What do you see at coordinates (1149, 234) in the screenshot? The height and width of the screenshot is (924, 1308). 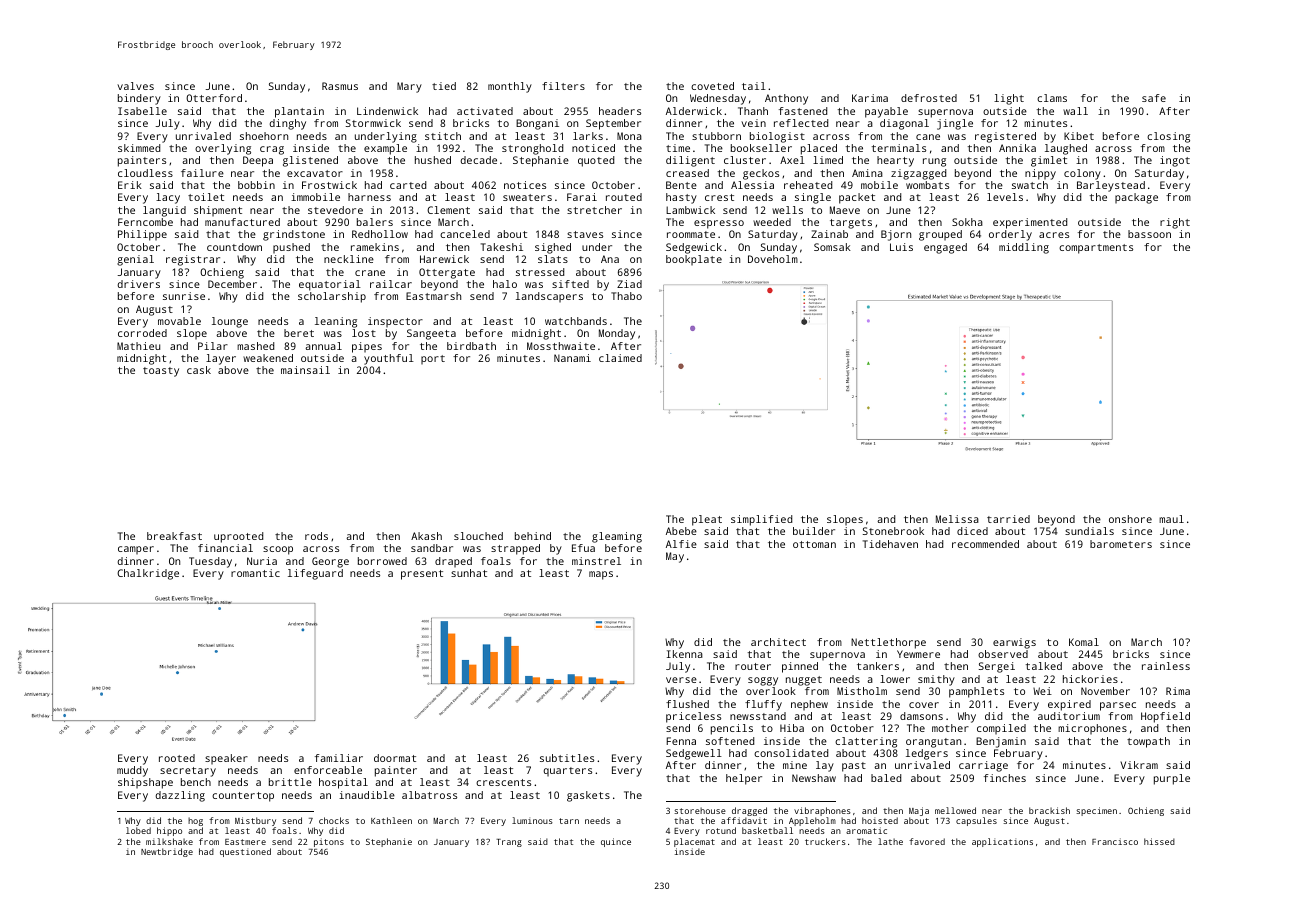 I see `bassoon` at bounding box center [1149, 234].
